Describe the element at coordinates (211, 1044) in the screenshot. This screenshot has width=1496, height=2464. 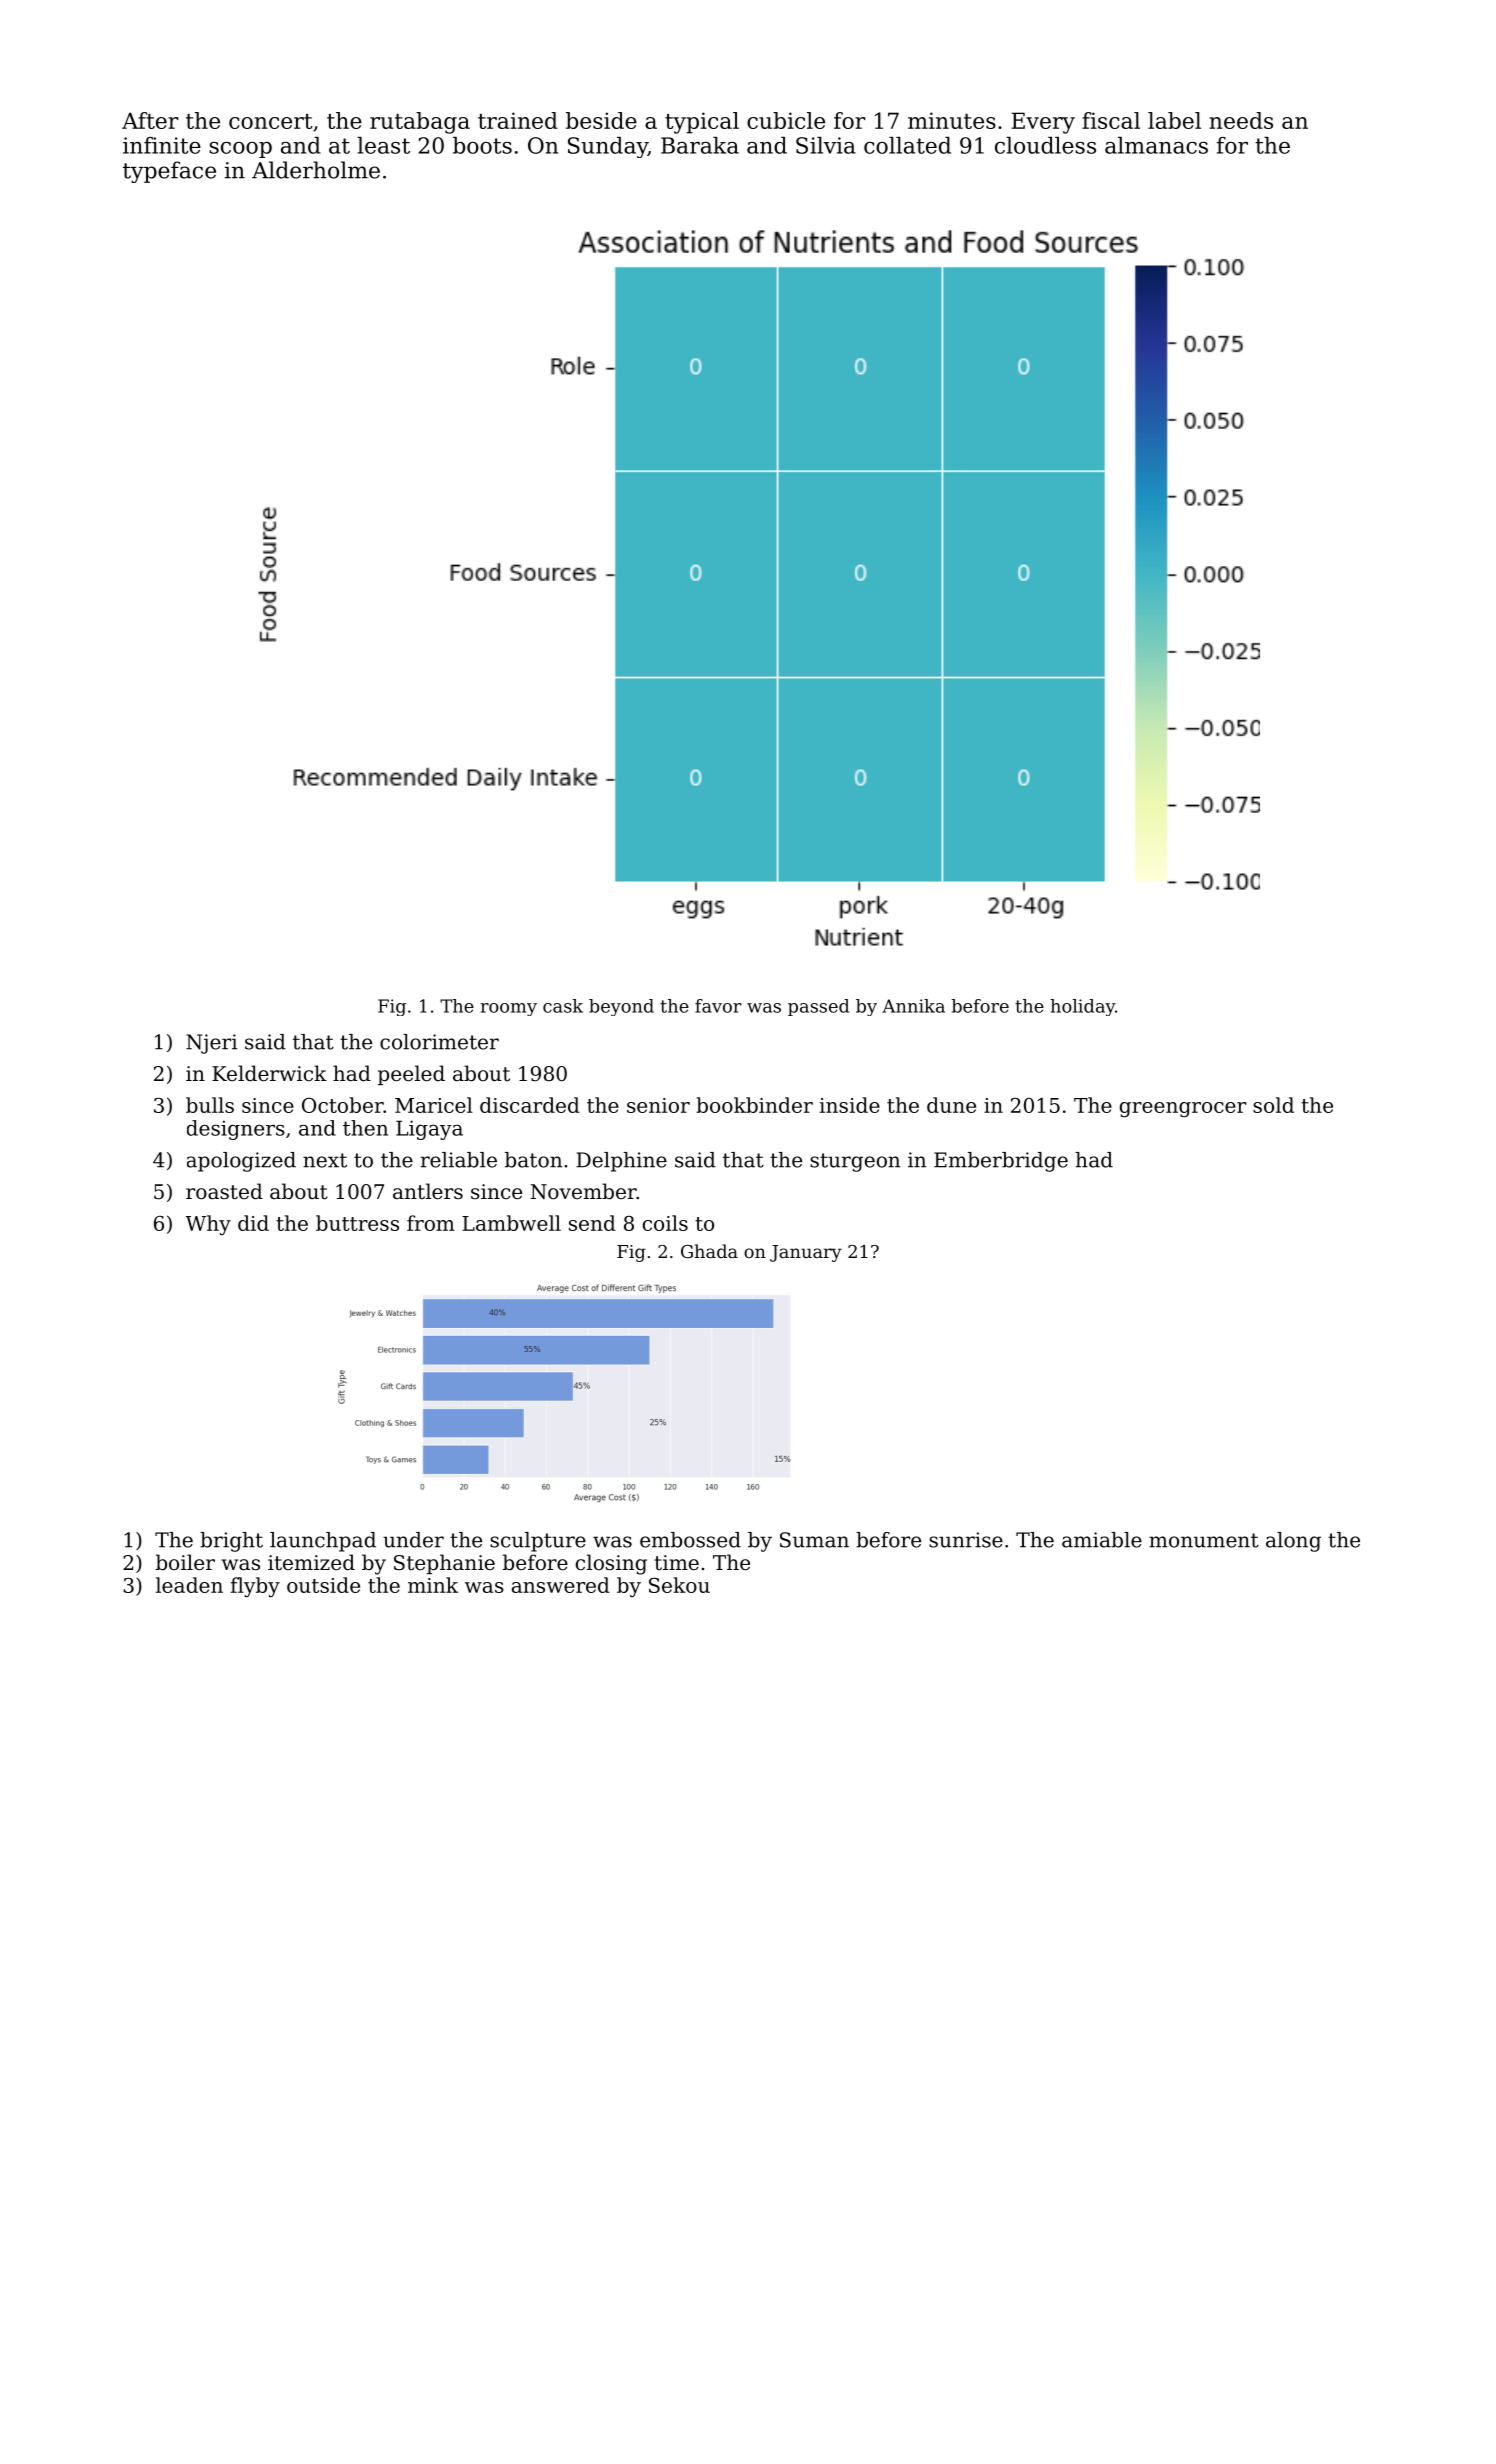
I see `Njeri` at that location.
